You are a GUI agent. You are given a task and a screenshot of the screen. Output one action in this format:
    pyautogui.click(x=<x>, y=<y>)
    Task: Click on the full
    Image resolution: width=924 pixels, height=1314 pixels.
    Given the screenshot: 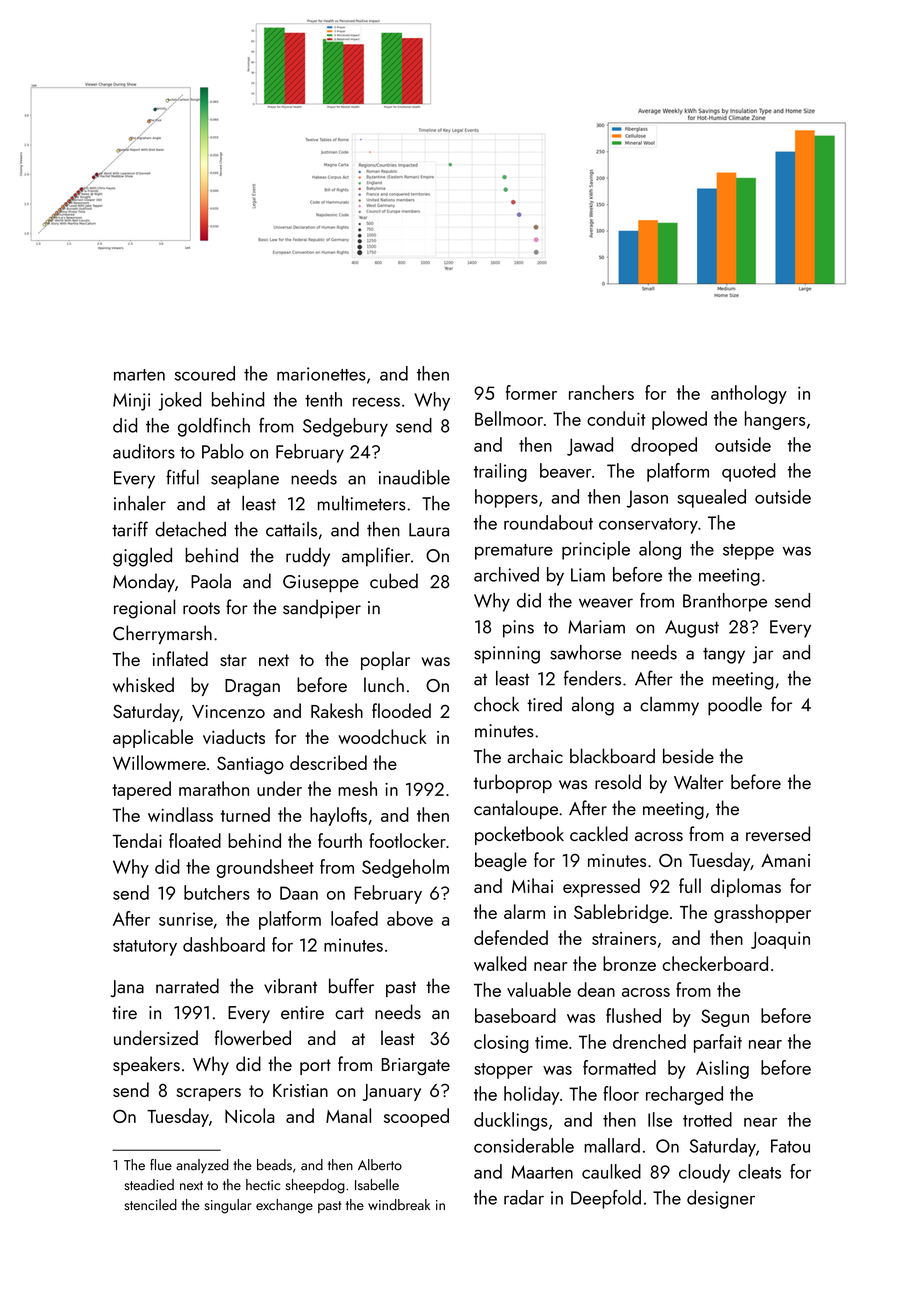 What is the action you would take?
    pyautogui.click(x=690, y=885)
